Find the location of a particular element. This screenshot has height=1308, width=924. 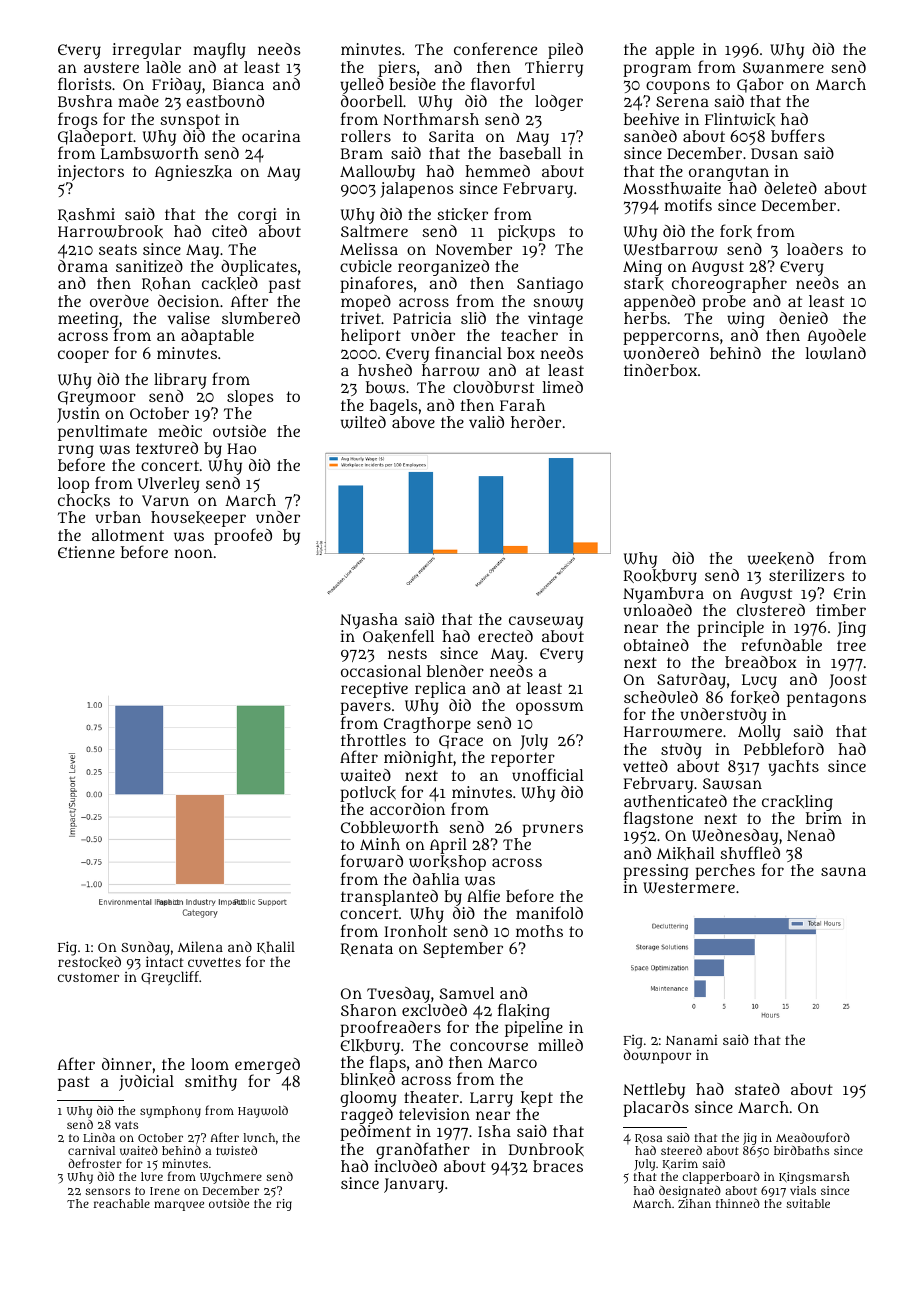

irregular is located at coordinates (146, 51).
